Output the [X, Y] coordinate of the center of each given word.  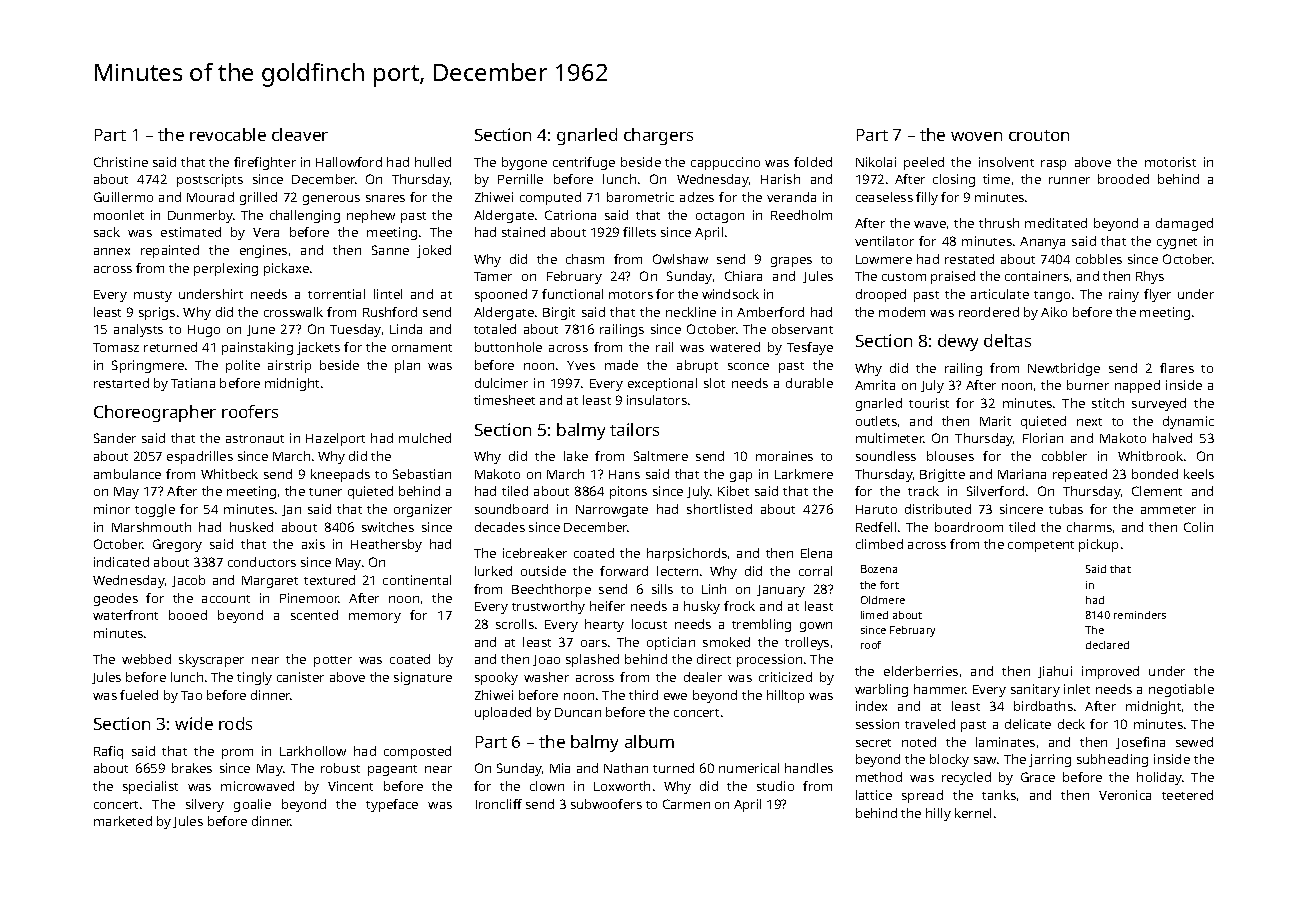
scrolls [515, 624]
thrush [999, 223]
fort [889, 585]
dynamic [1188, 422]
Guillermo [123, 197]
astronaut [255, 439]
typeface [392, 805]
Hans [624, 474]
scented [314, 615]
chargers [658, 136]
